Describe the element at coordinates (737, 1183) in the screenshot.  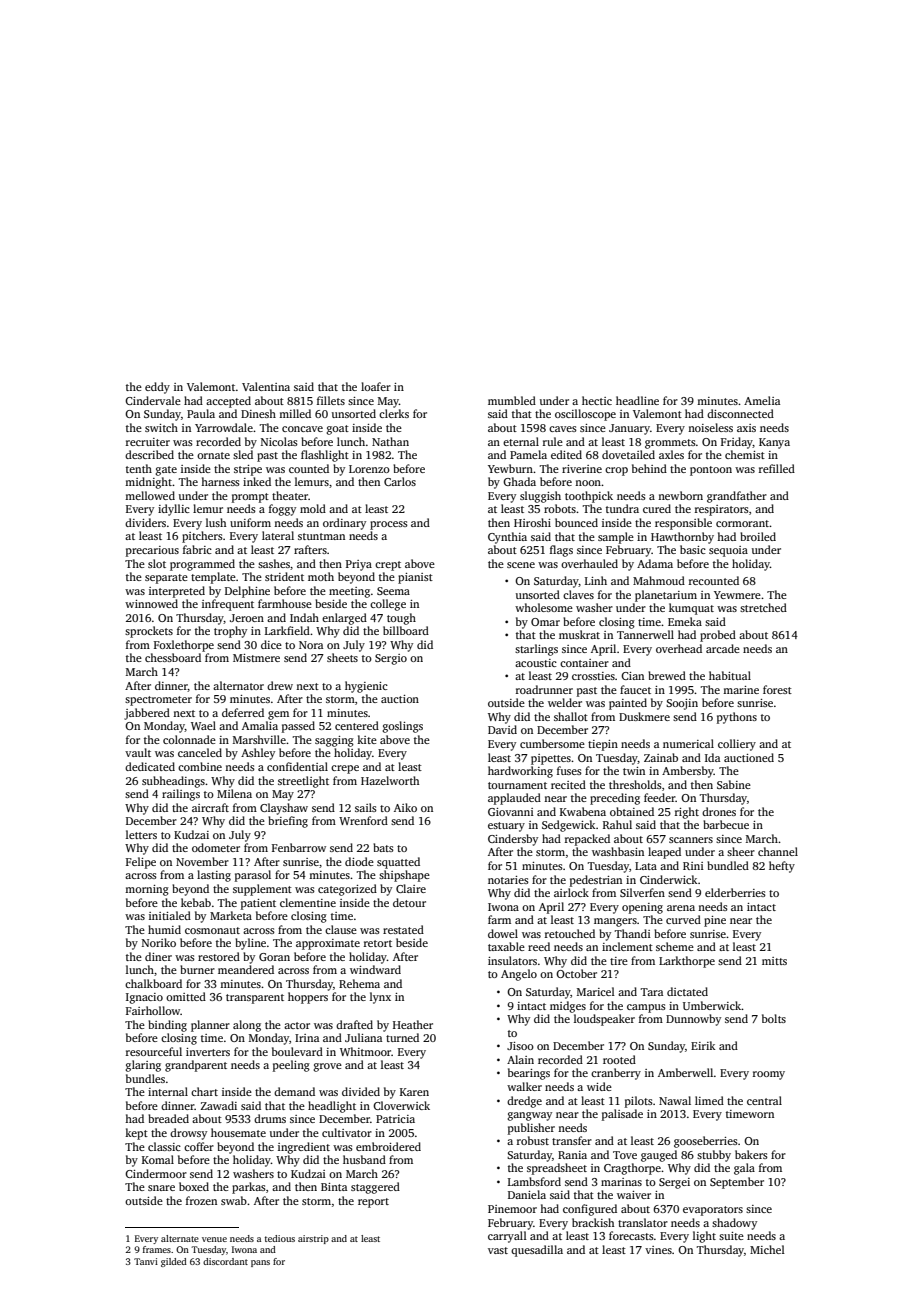
I see `September` at that location.
